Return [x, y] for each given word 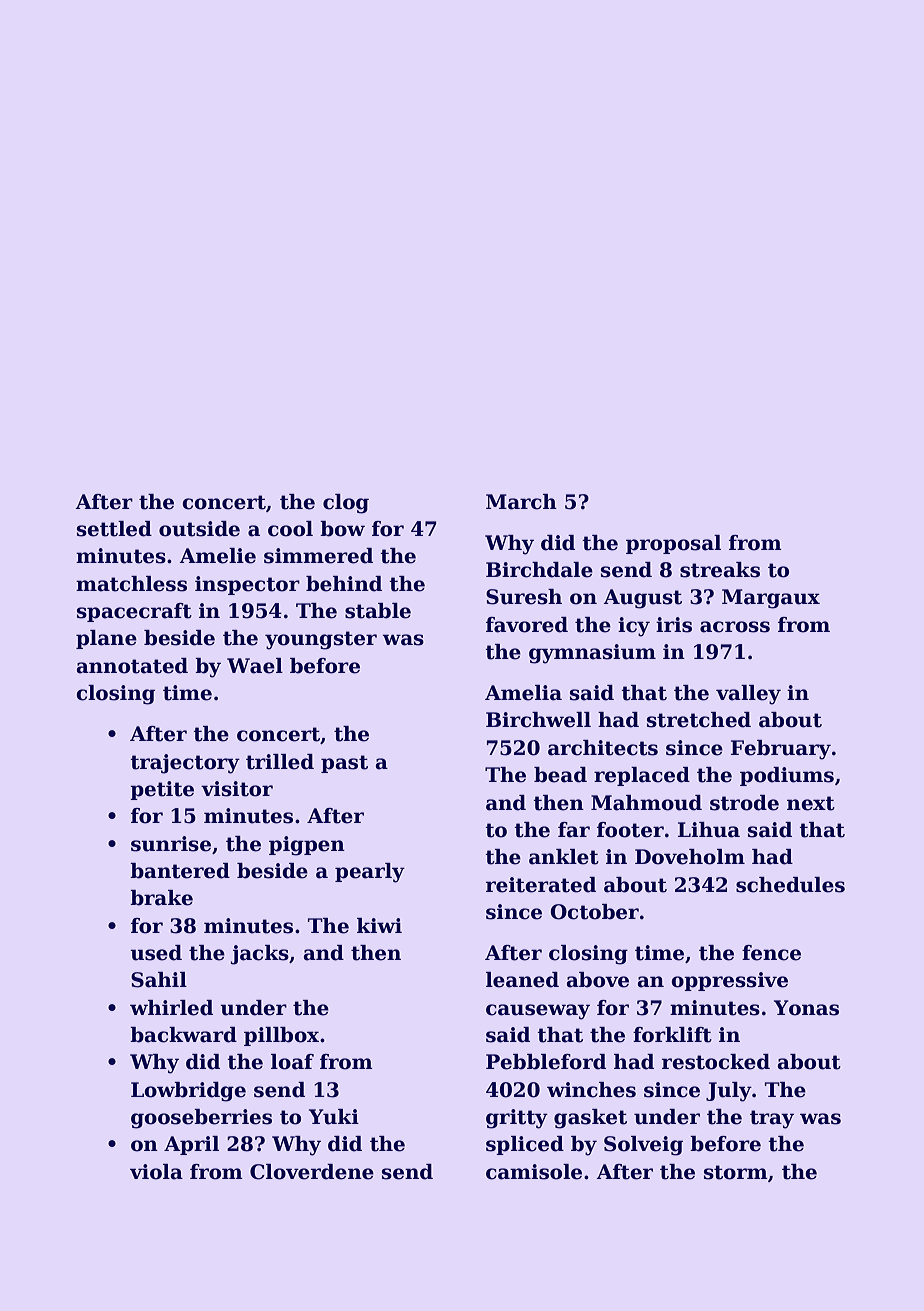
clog [346, 504]
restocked [716, 1062]
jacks [260, 955]
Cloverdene [312, 1172]
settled [114, 529]
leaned [522, 980]
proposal [673, 544]
